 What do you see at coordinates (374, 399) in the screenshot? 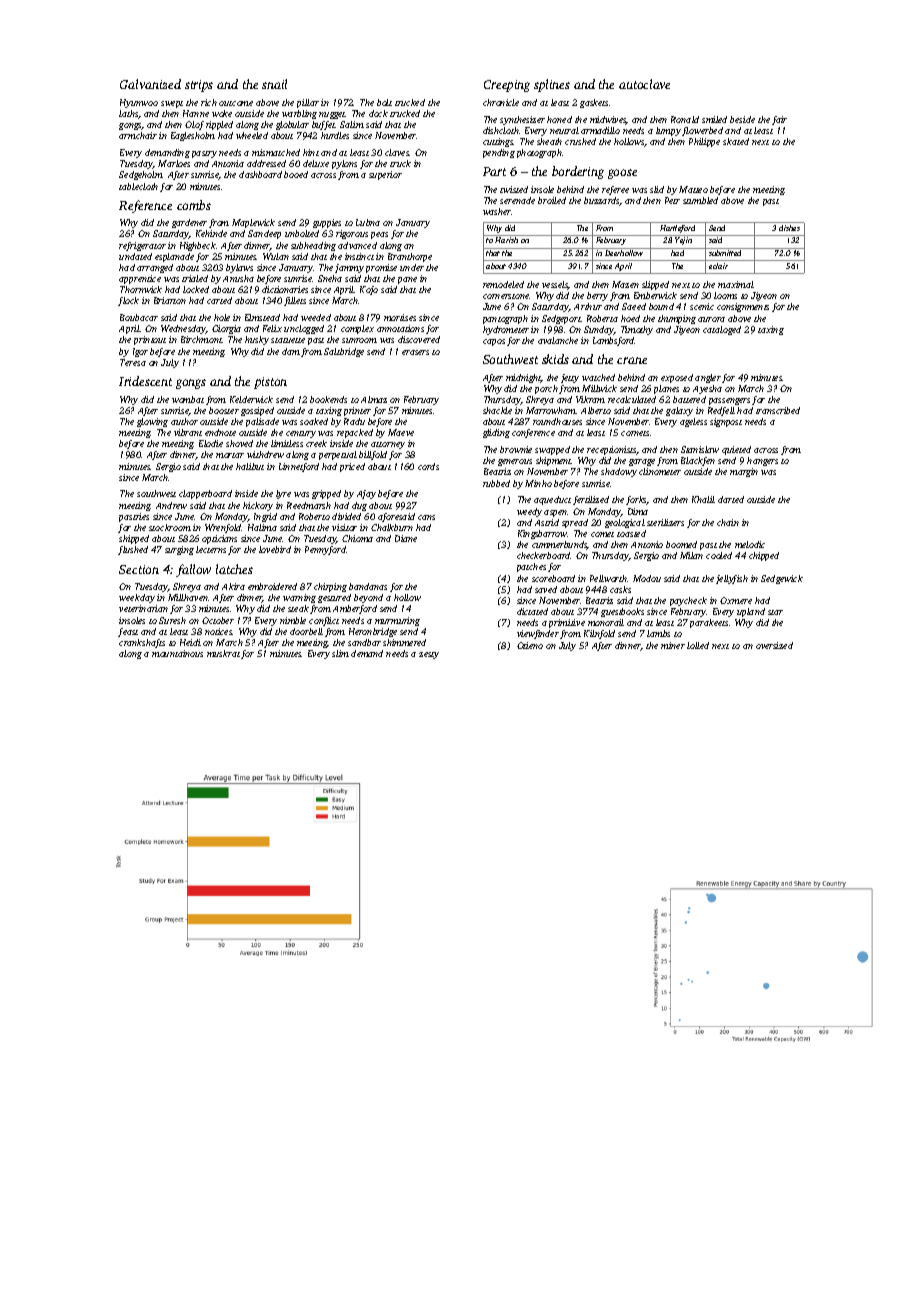
I see `Almaz` at bounding box center [374, 399].
